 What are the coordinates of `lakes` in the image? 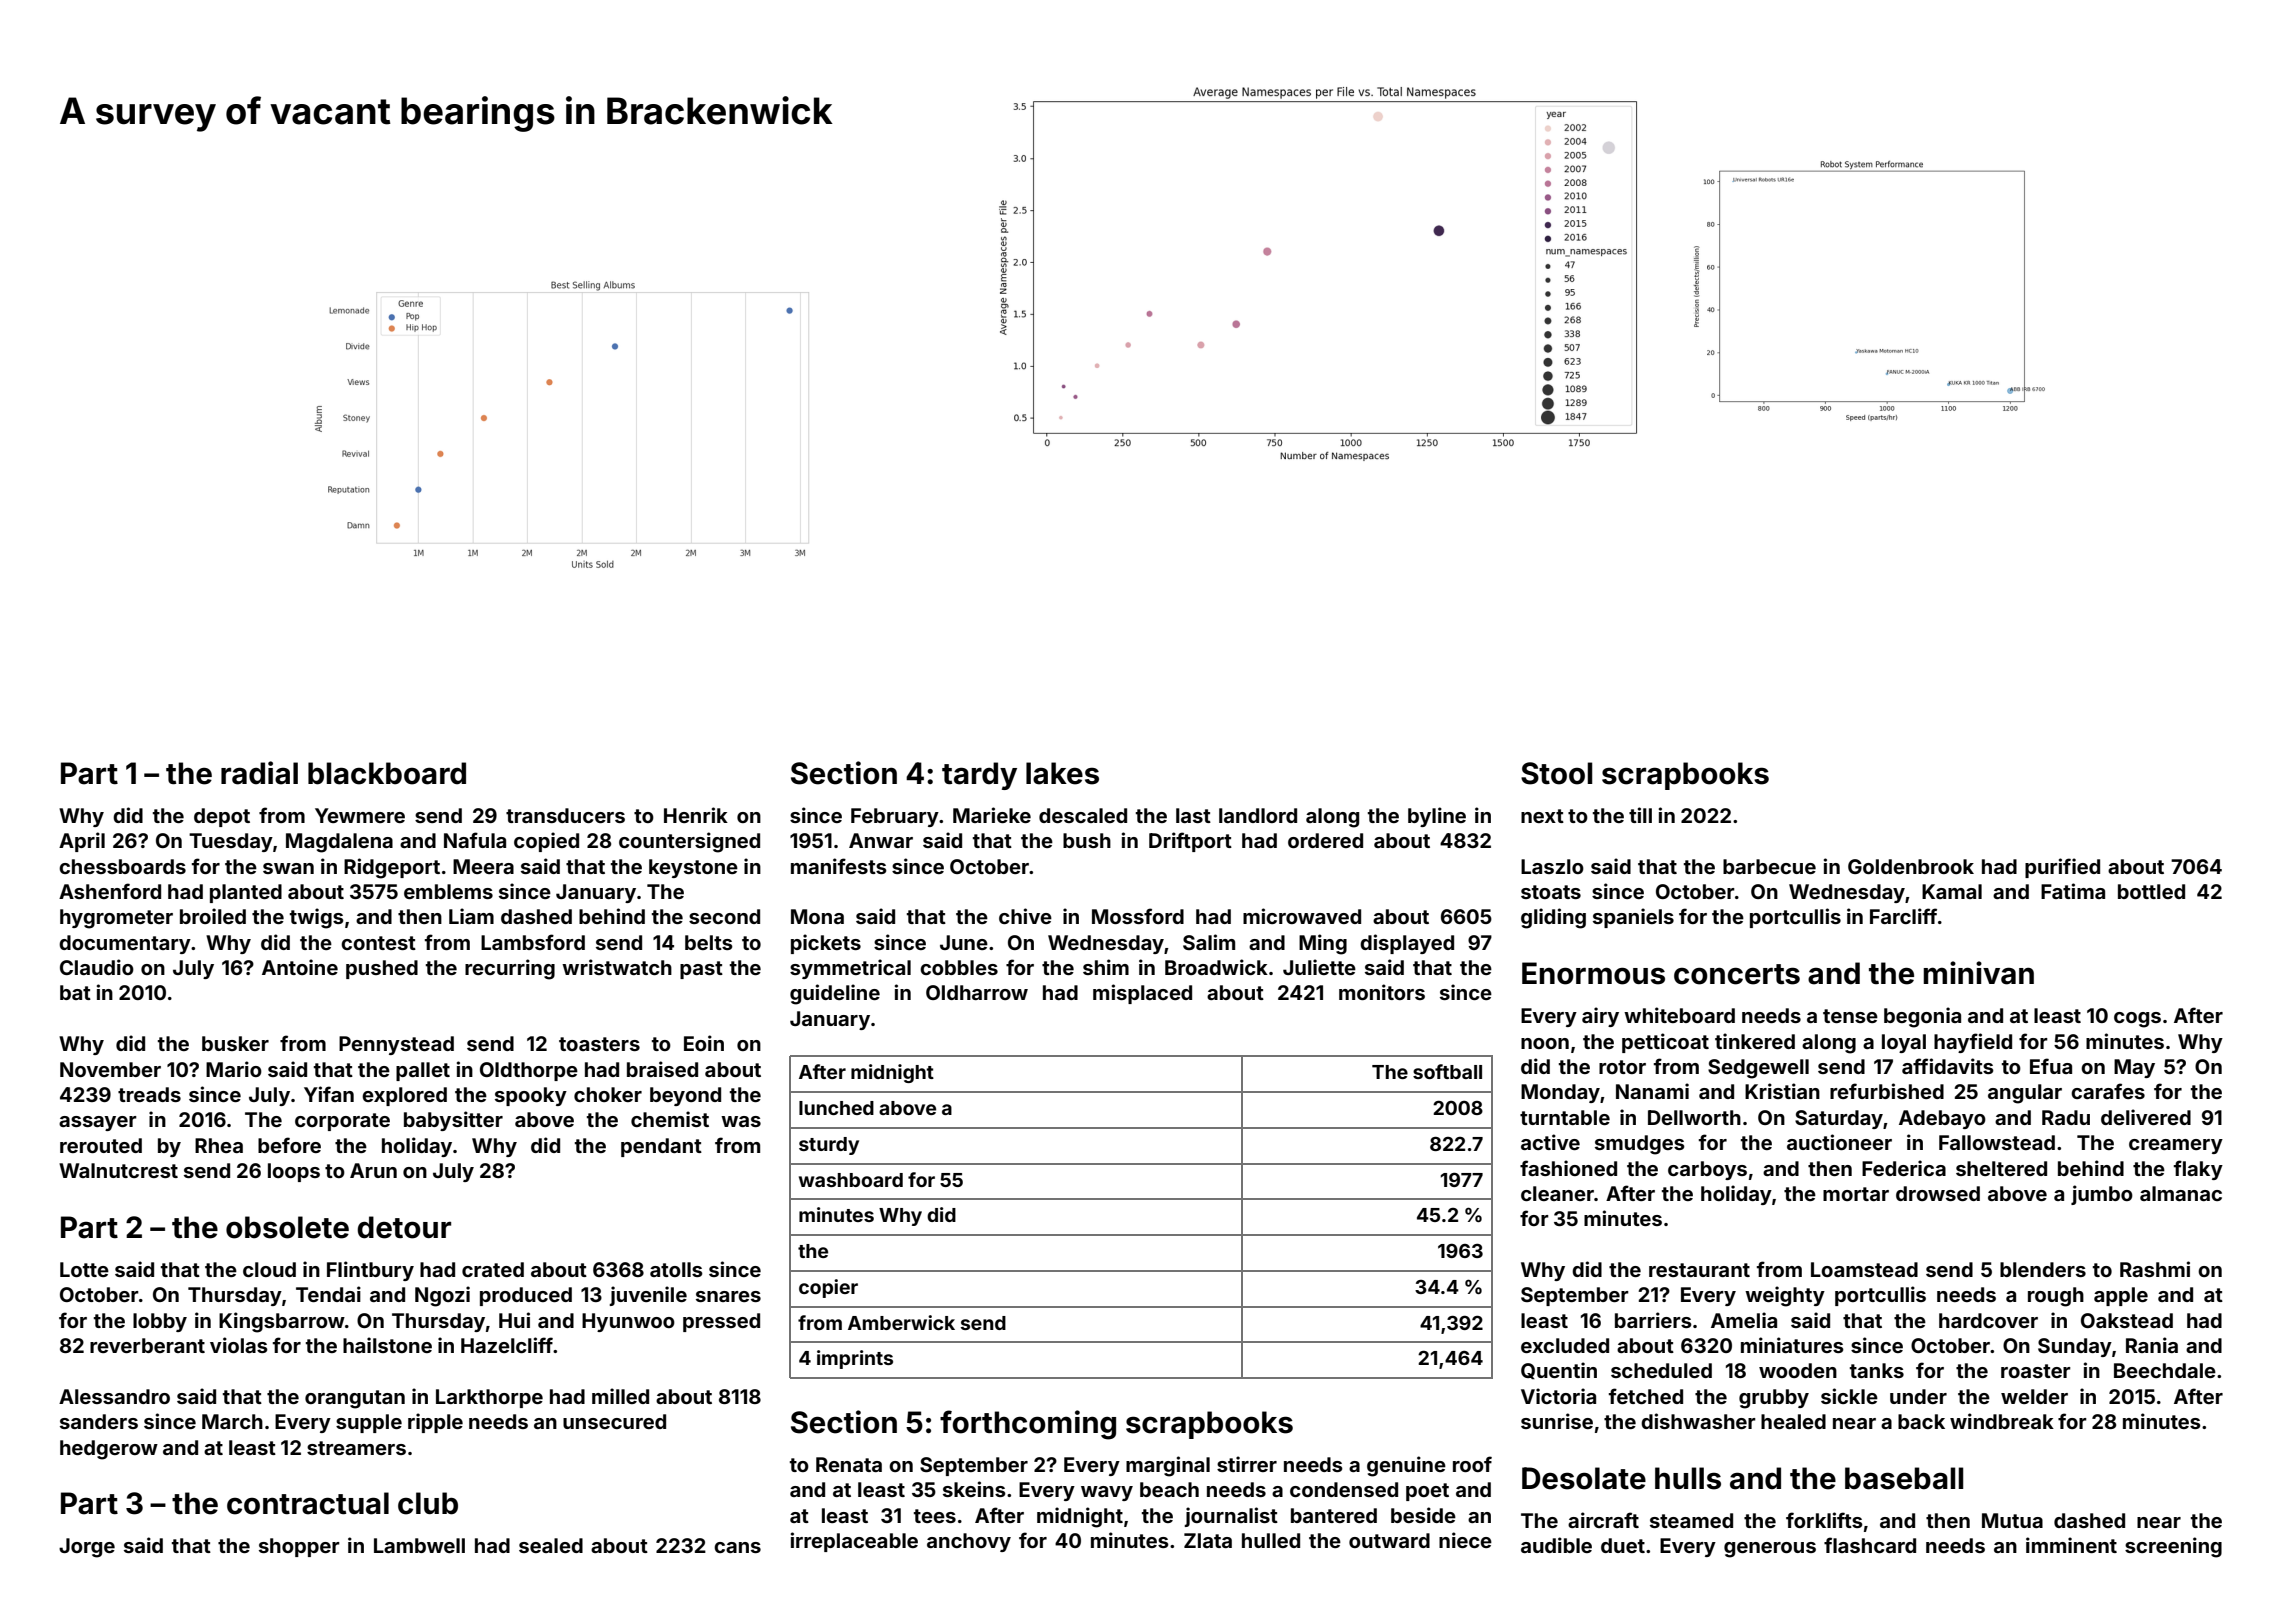 It's located at (1062, 773).
